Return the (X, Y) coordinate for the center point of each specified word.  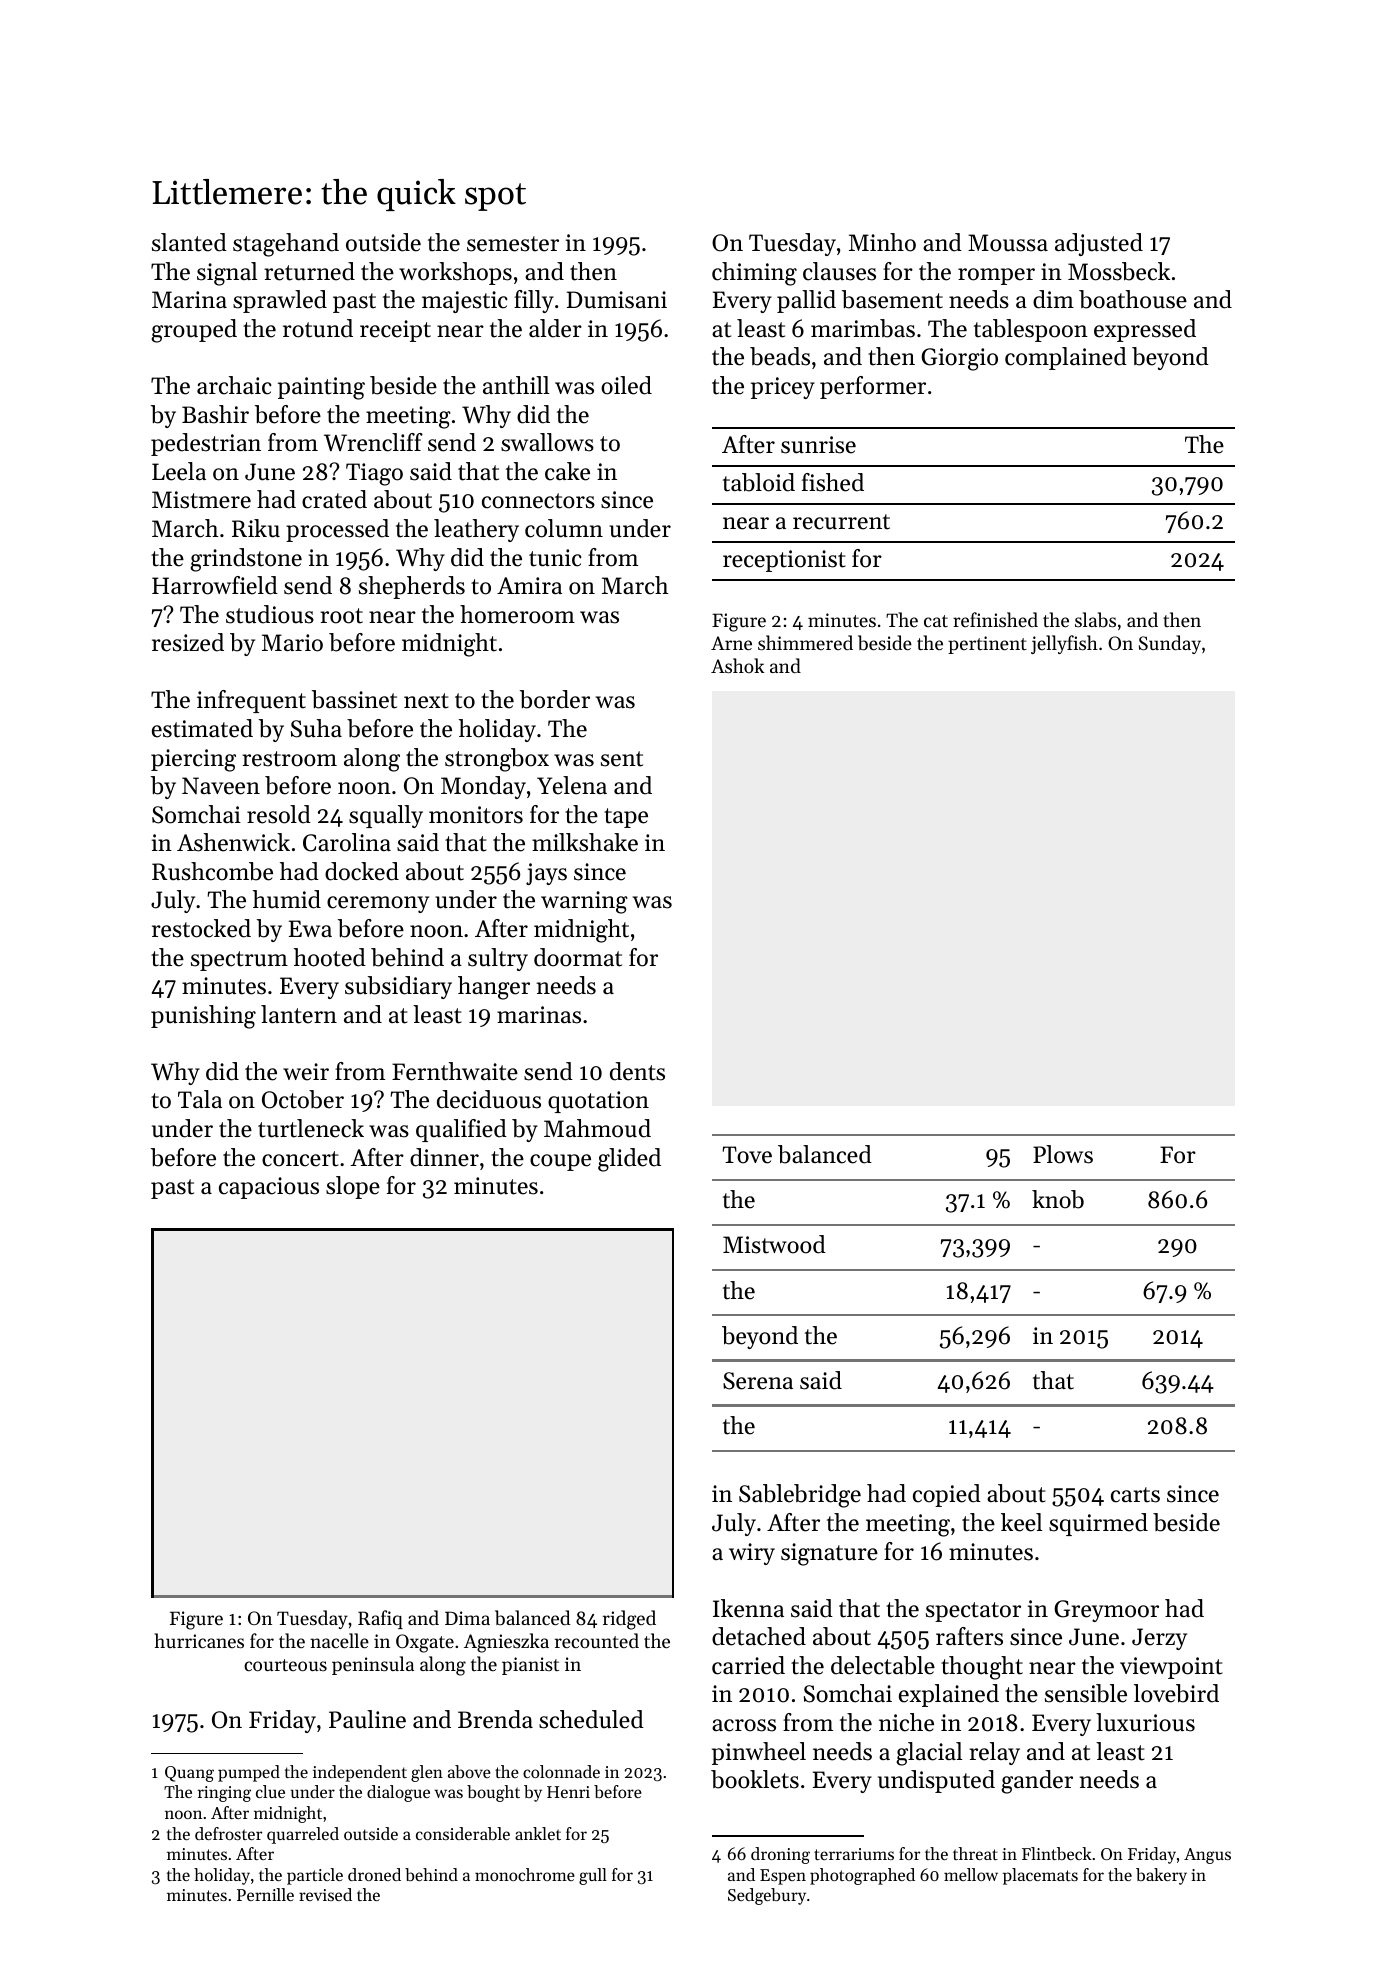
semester (513, 244)
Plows (1063, 1154)
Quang (189, 1774)
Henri (568, 1792)
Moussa (1008, 243)
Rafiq (380, 1619)
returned (309, 271)
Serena (758, 1381)
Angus (1207, 1856)
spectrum (239, 961)
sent (622, 759)
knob (1058, 1199)
